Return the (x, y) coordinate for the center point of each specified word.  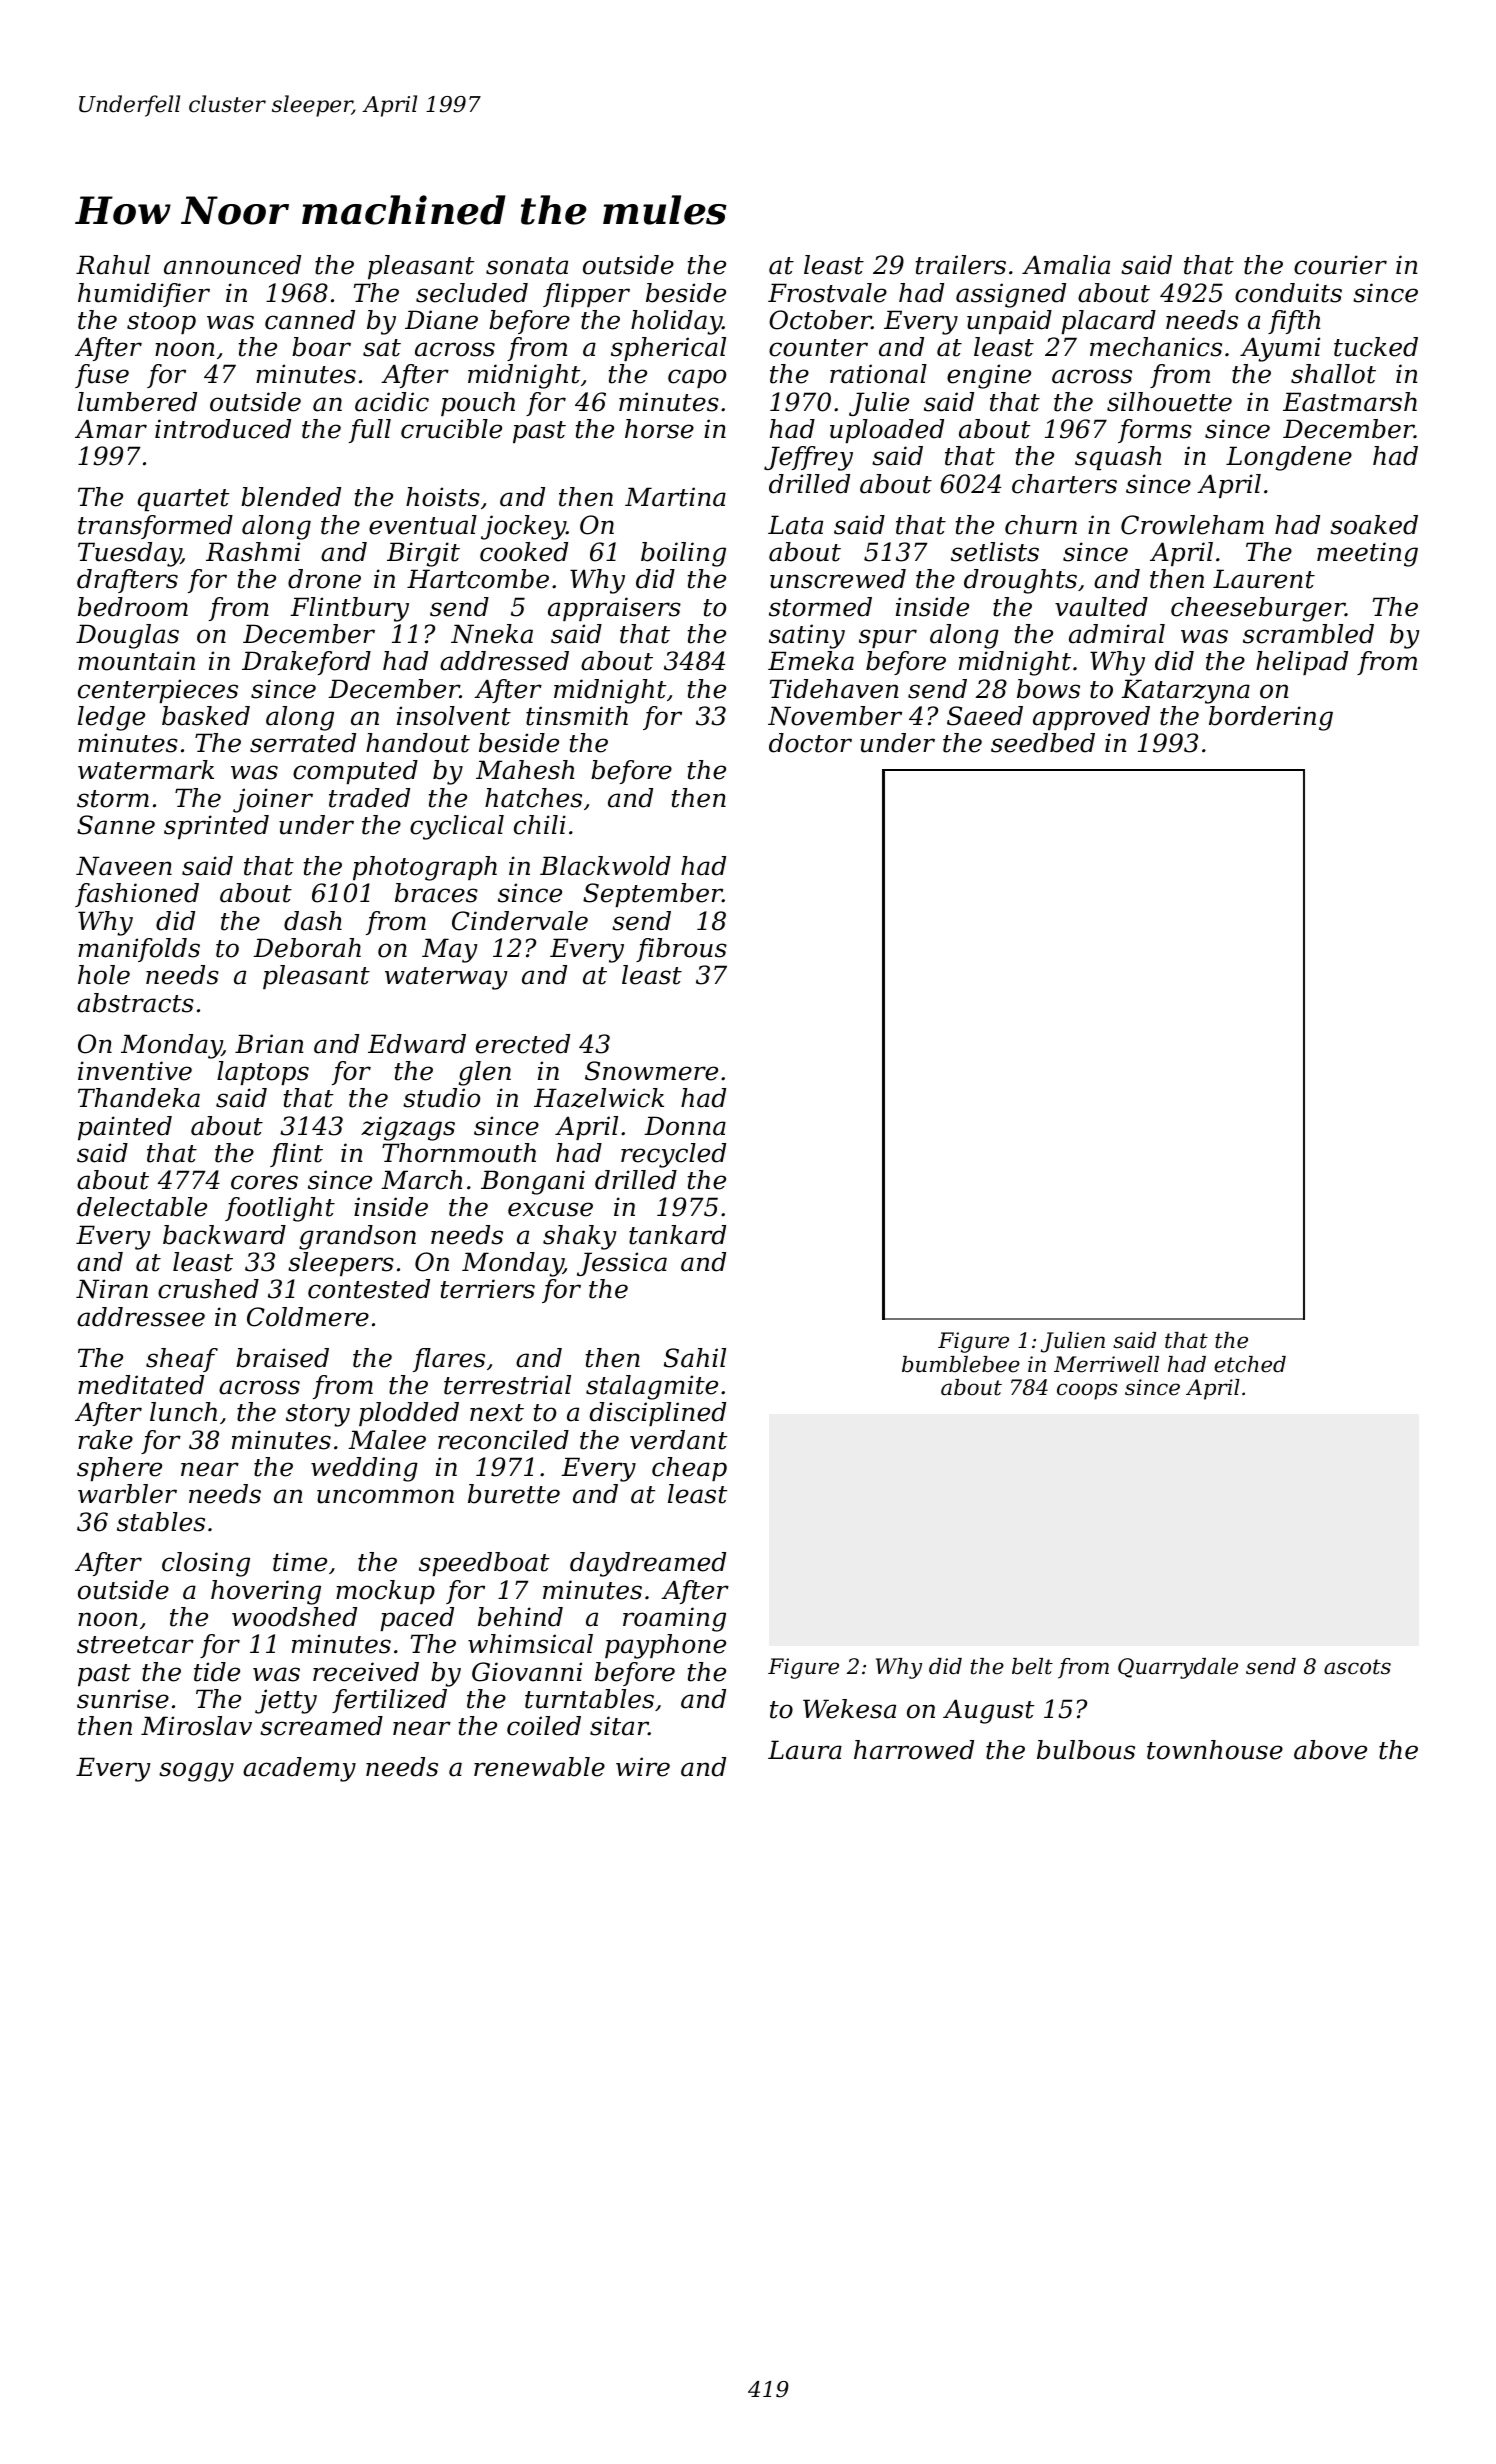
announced (232, 265)
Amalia (1066, 265)
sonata (527, 266)
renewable (539, 1767)
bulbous (1086, 1750)
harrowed (914, 1750)
